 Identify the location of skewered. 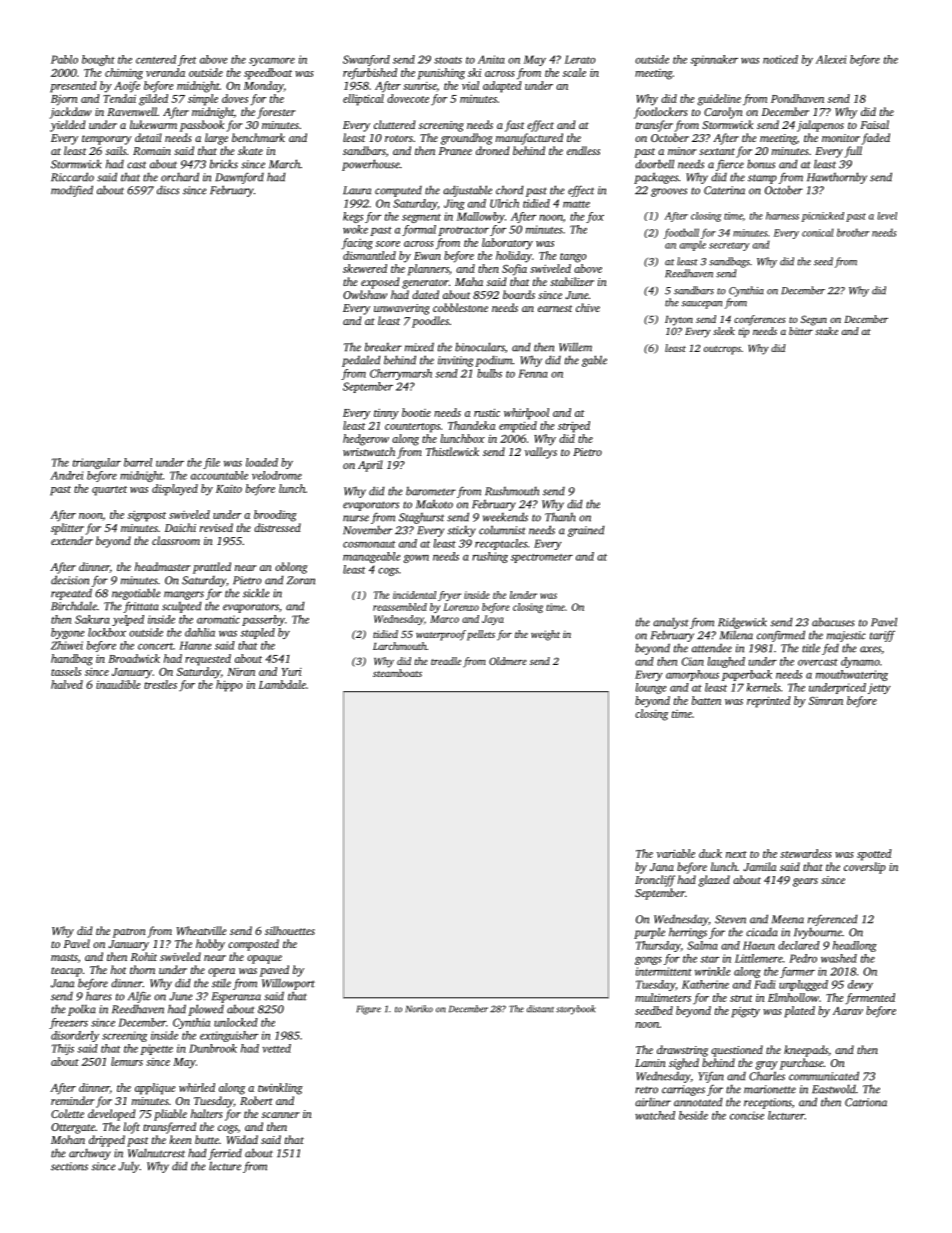
(365, 268).
